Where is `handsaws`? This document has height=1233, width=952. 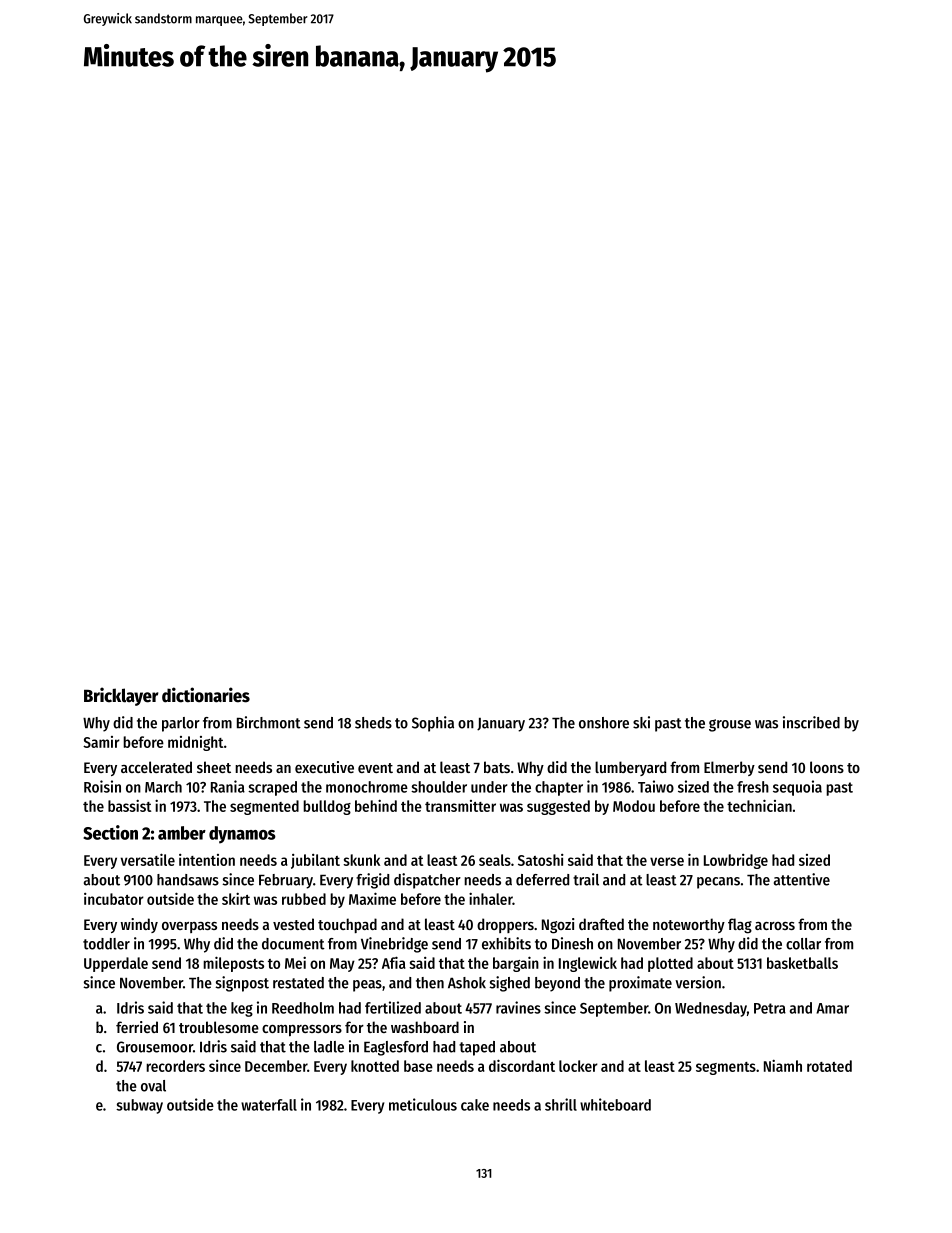
handsaws is located at coordinates (188, 880).
